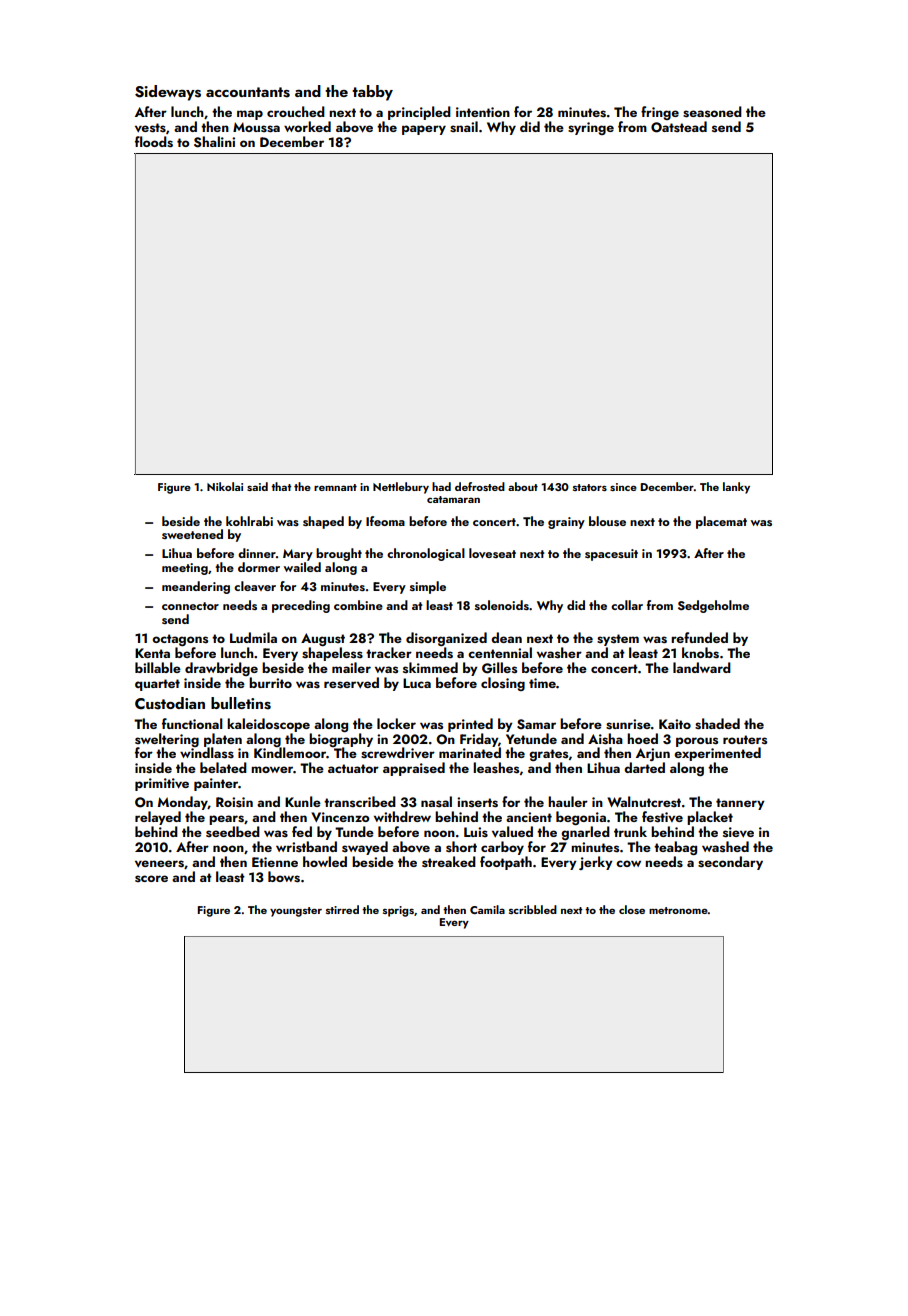  I want to click on sprigs, so click(398, 911).
